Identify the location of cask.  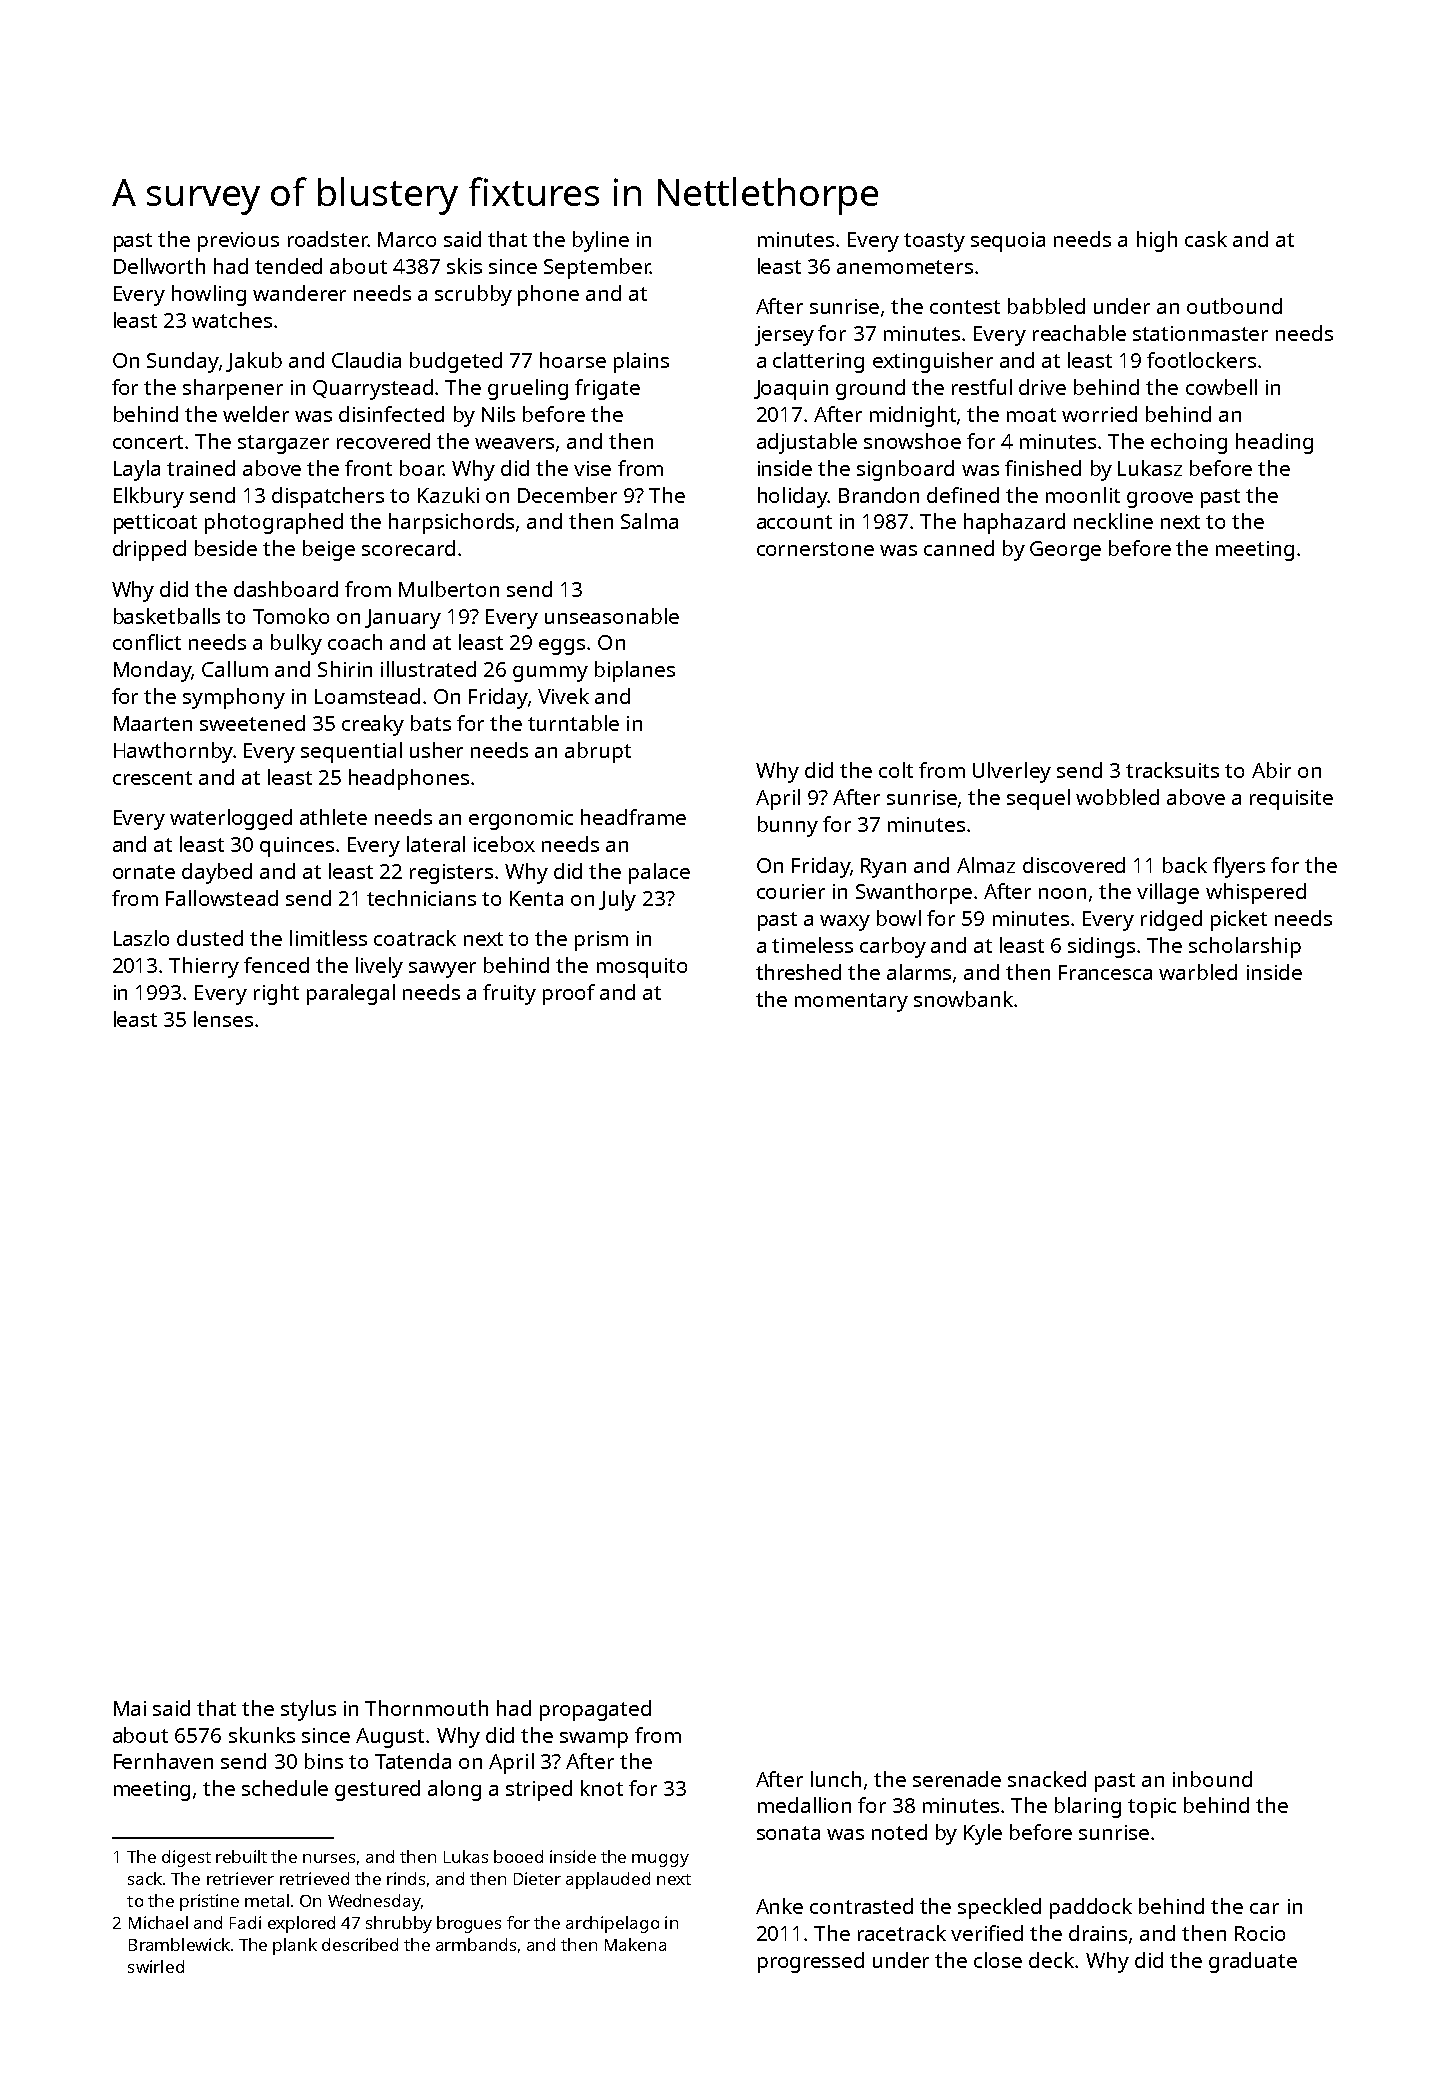
(1206, 239).
